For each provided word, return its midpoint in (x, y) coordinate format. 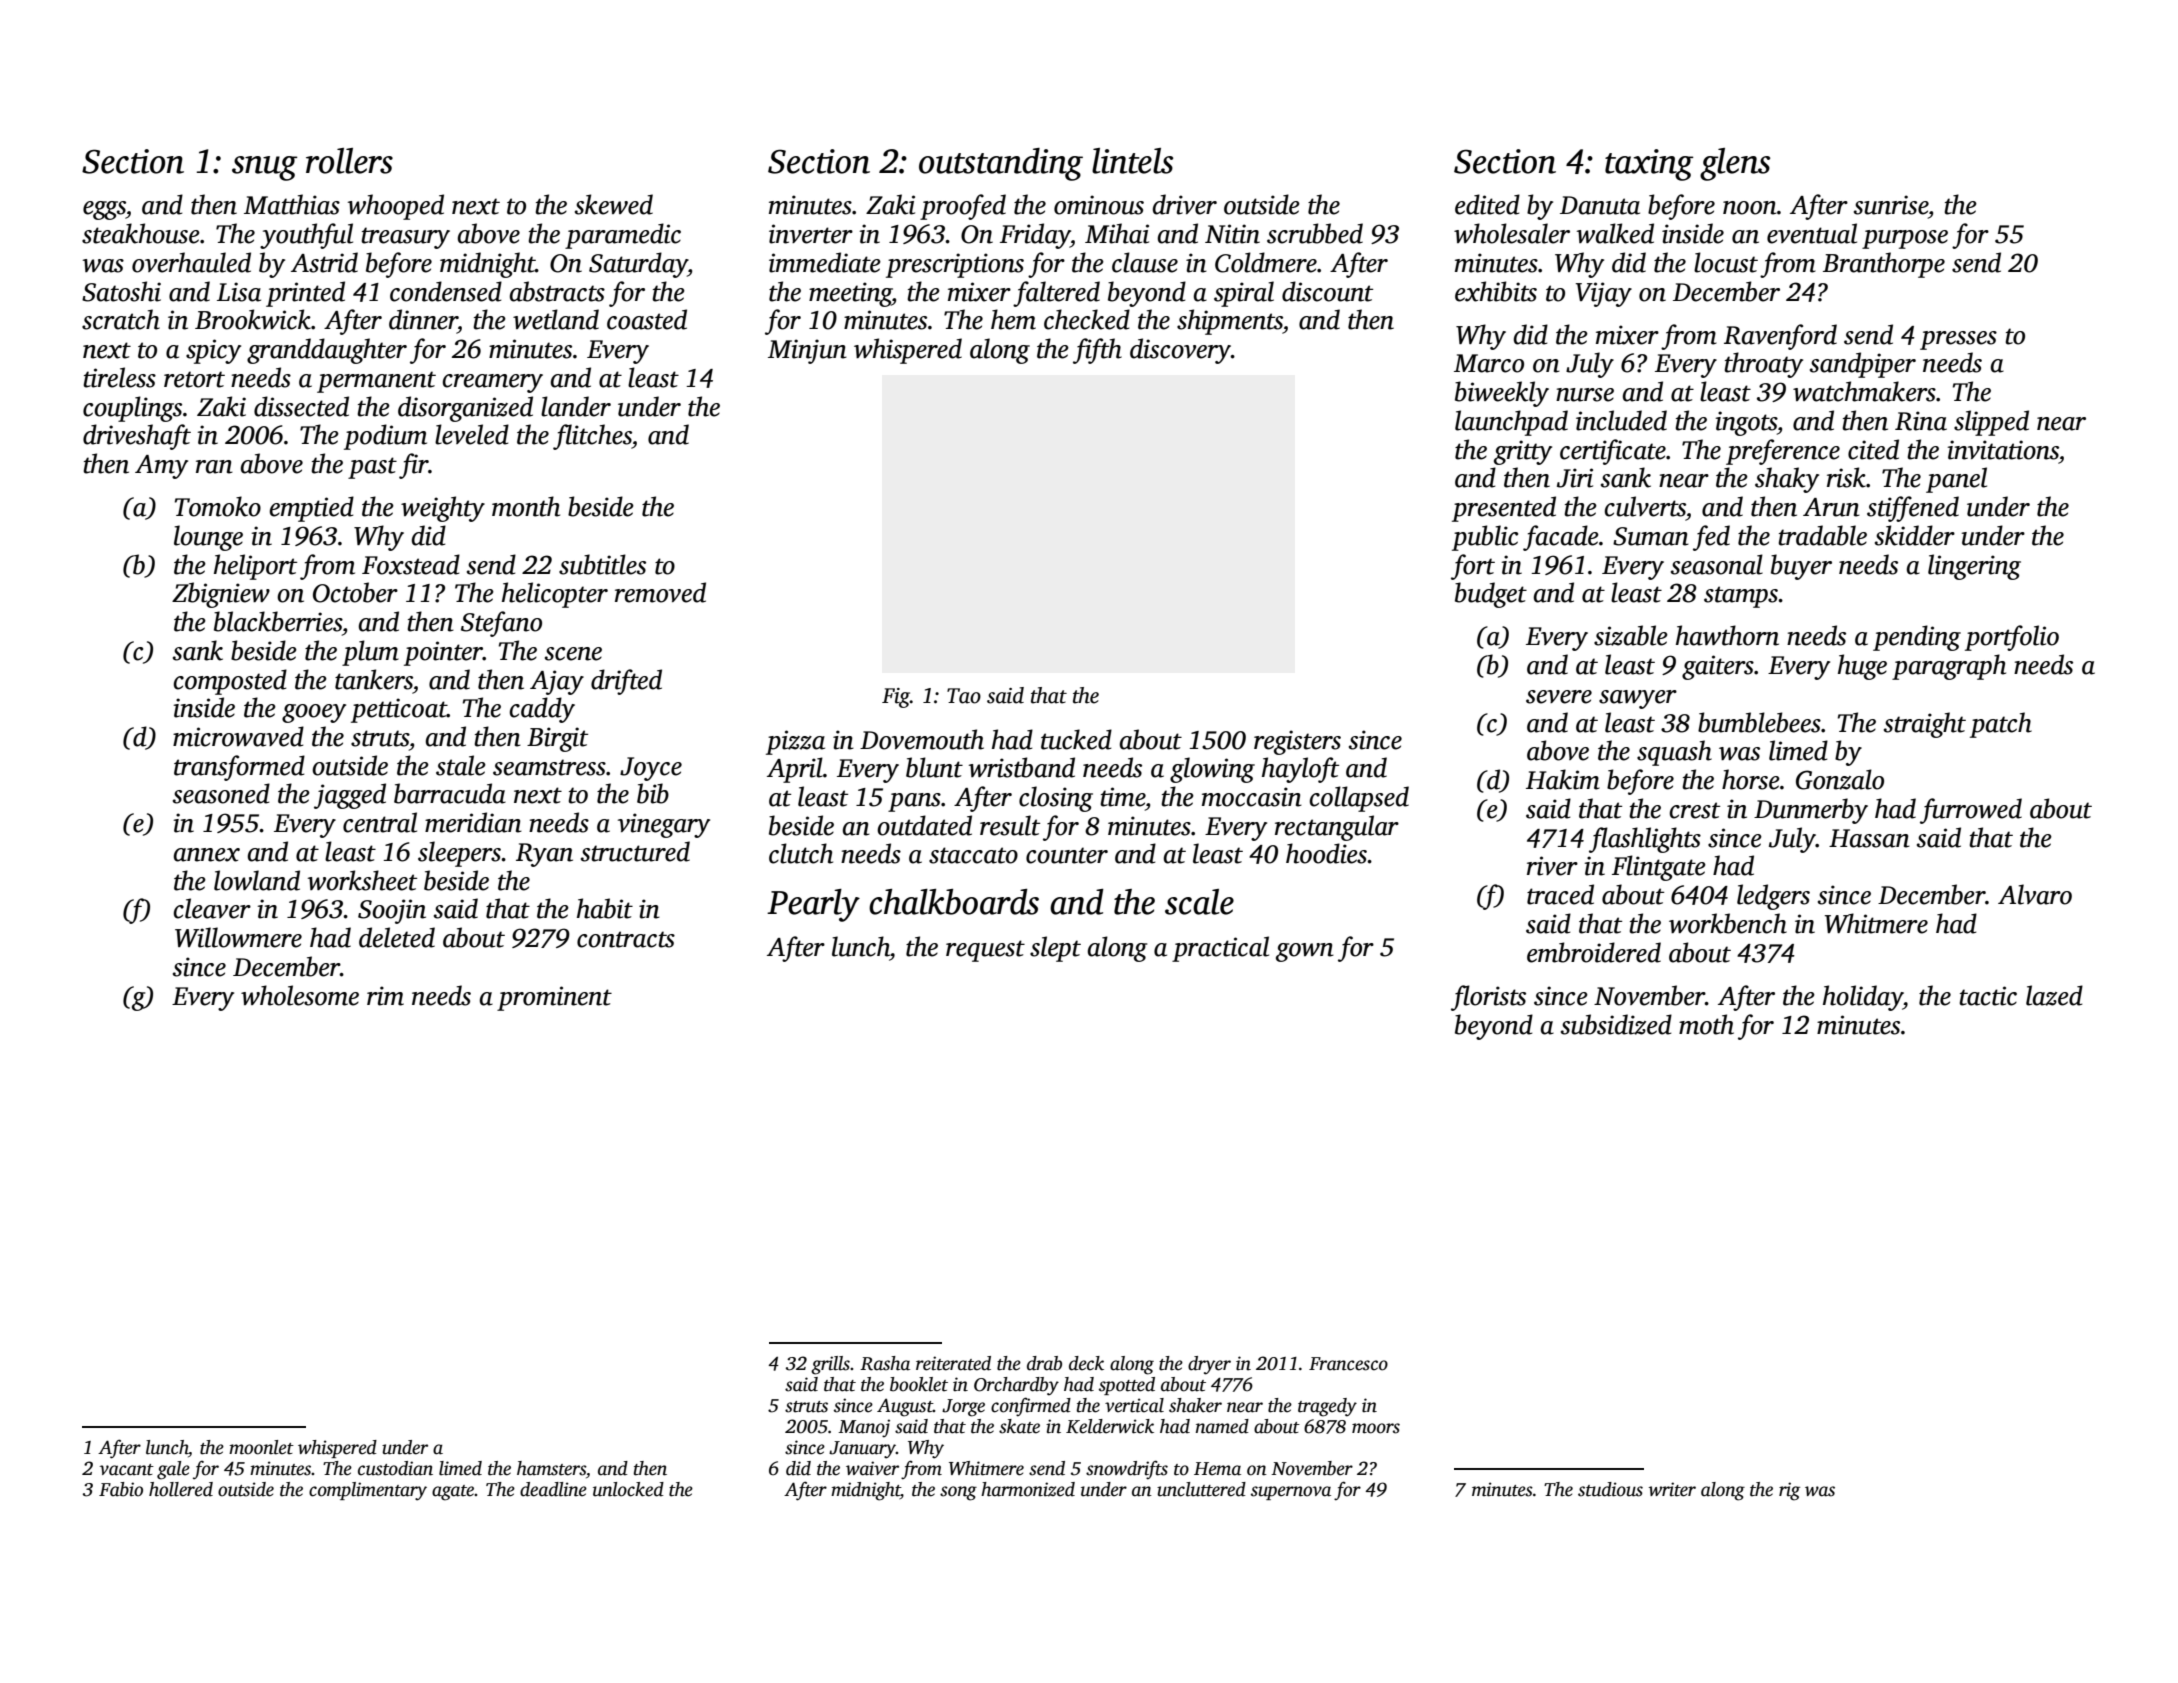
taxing (1649, 165)
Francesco (1348, 1364)
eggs (104, 210)
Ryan (544, 855)
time (1122, 797)
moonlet (261, 1447)
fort (1473, 567)
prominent (554, 998)
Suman (1651, 536)
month (526, 506)
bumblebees (1759, 722)
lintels (1132, 161)
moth (1706, 1024)
